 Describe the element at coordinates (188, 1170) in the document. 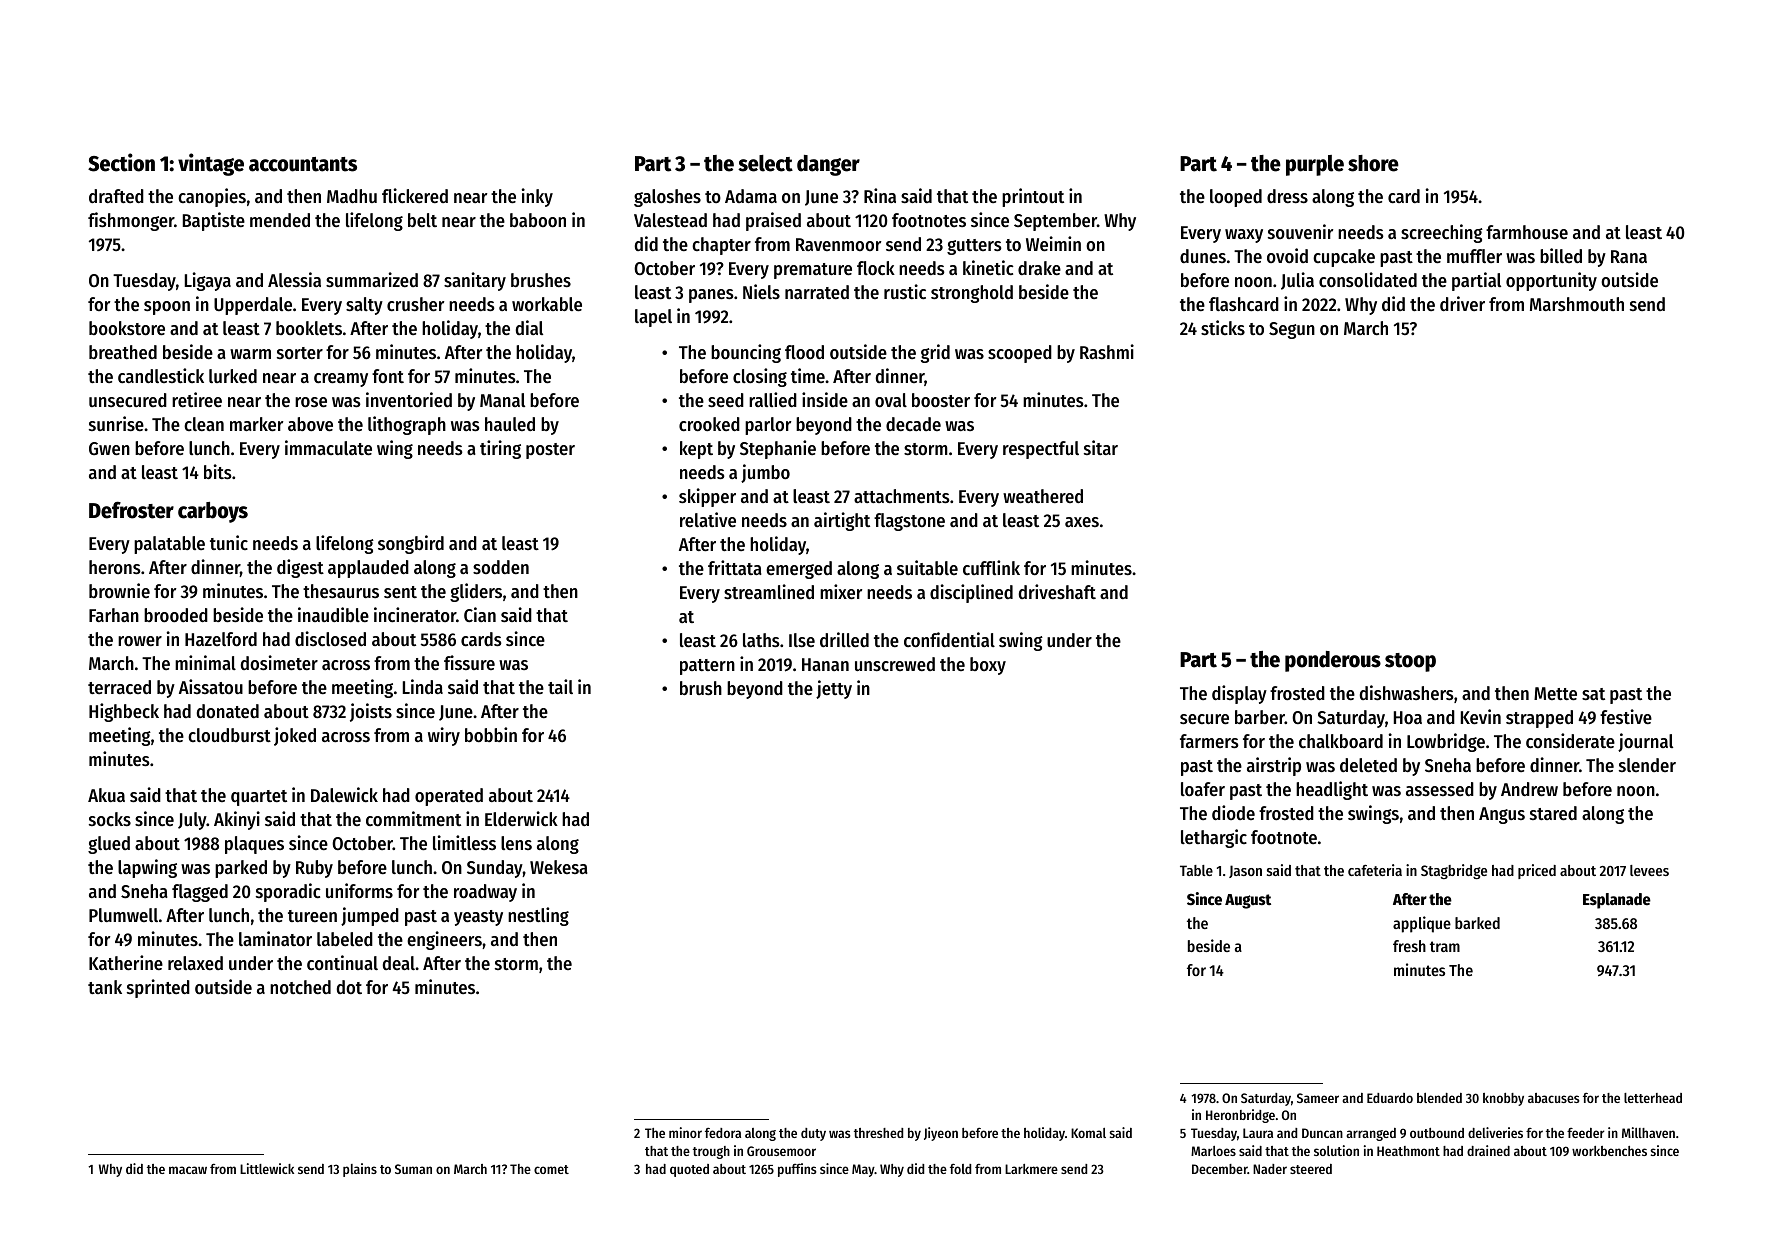

I see `macaw` at that location.
